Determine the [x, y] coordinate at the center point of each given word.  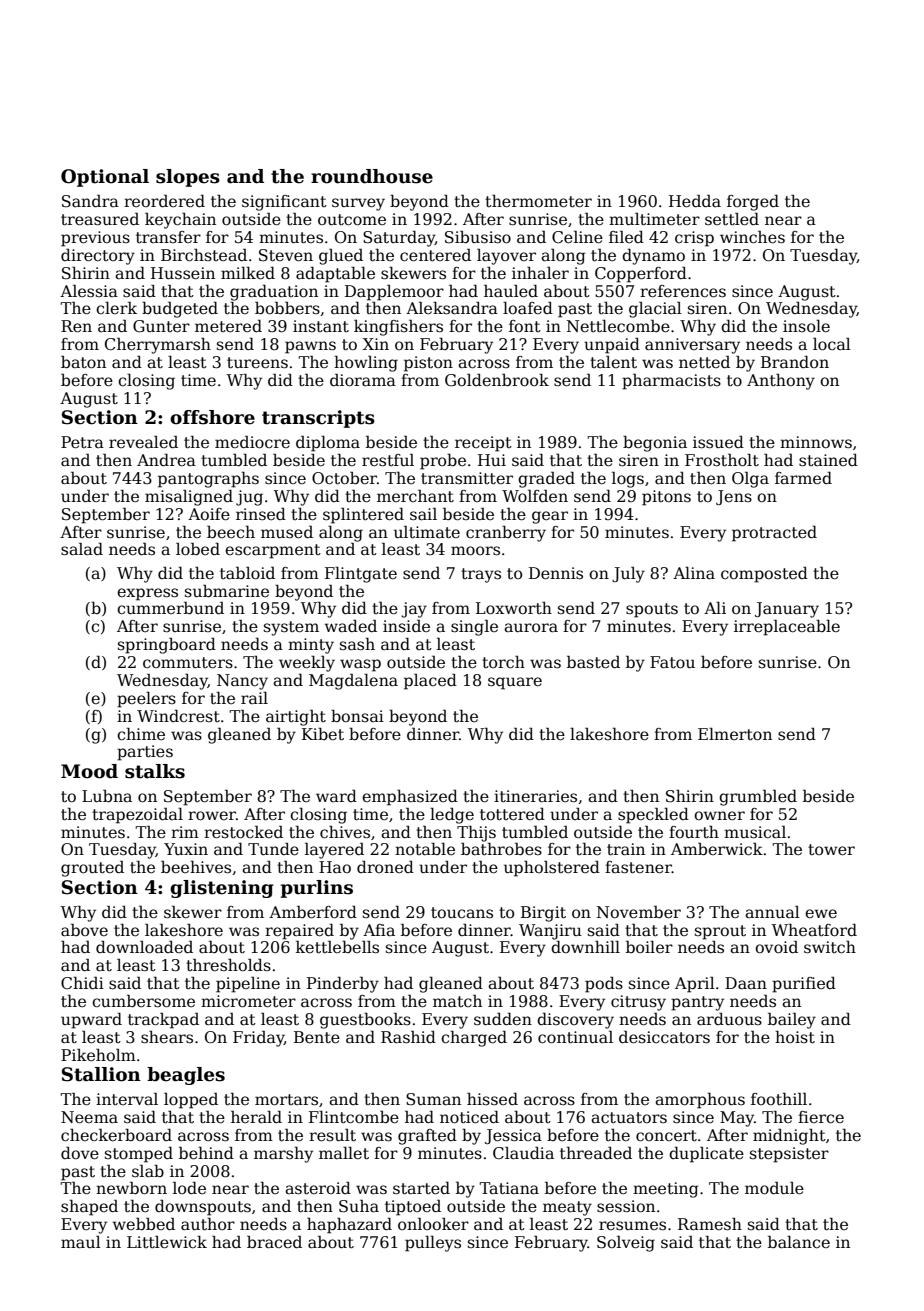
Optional [105, 178]
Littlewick [167, 1242]
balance [799, 1242]
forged [753, 203]
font [525, 326]
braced [274, 1242]
